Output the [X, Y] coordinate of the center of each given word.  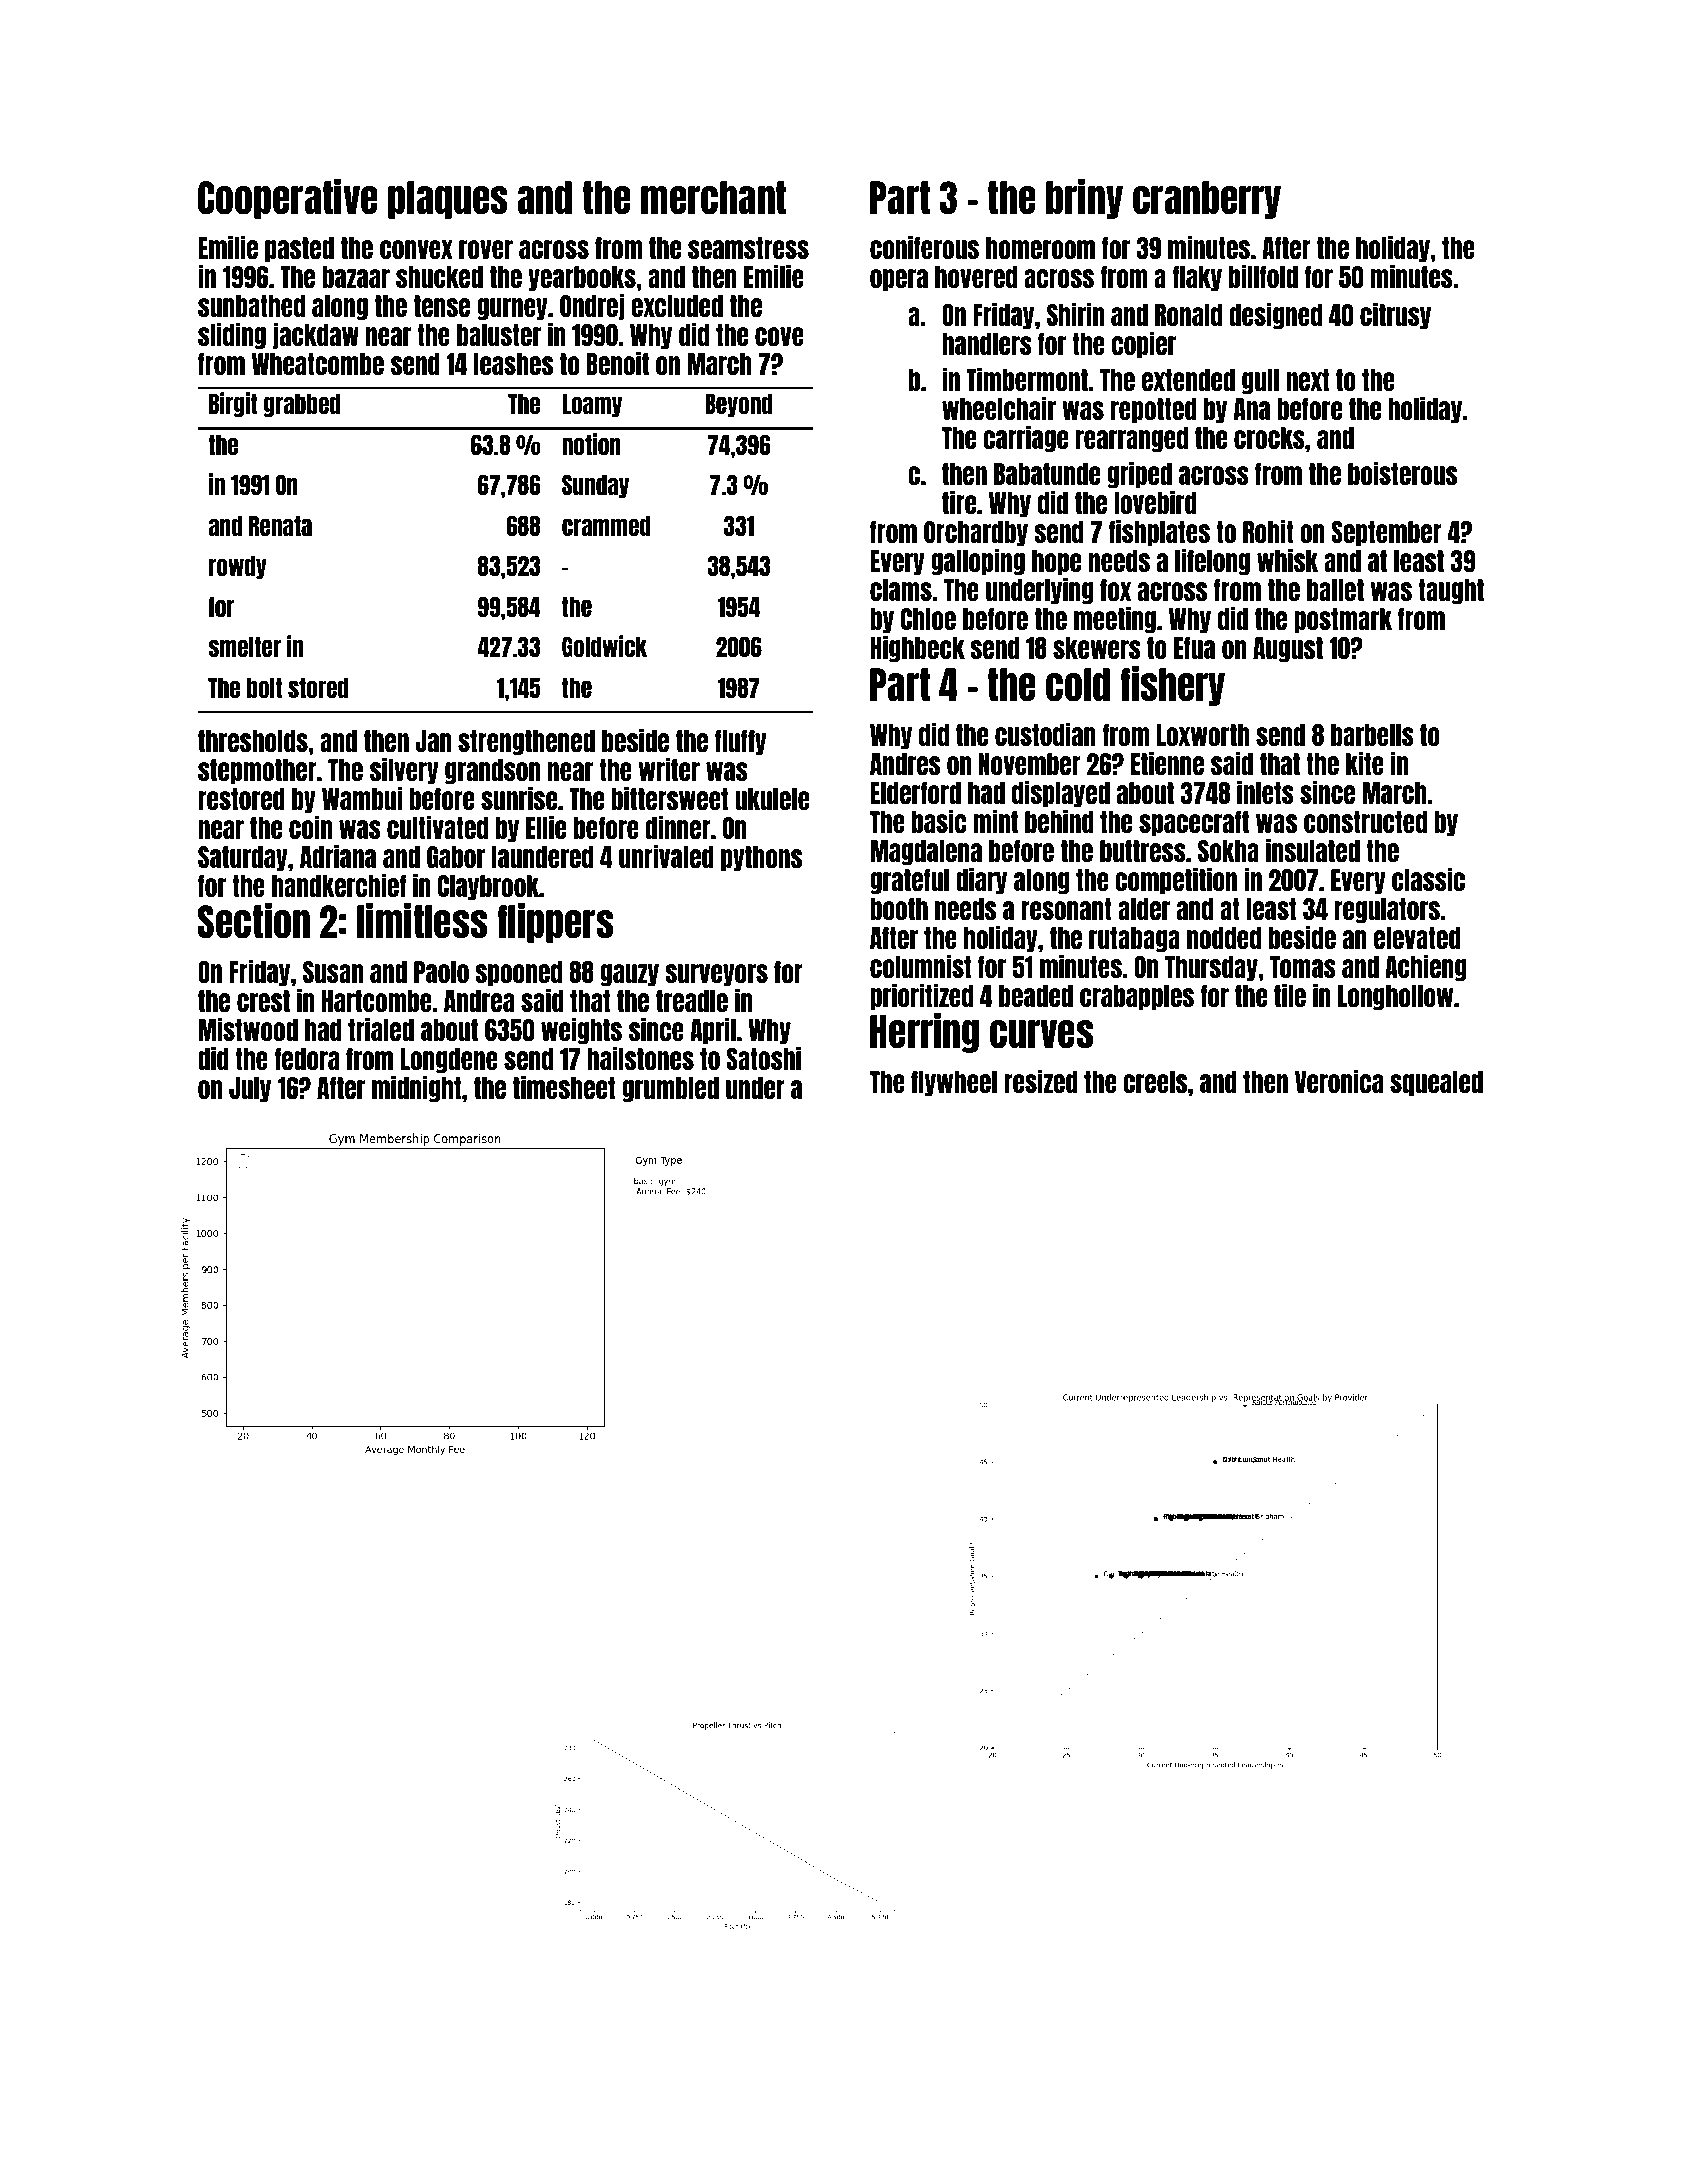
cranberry [1207, 200]
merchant [713, 198]
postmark [1343, 620]
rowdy [238, 567]
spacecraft [1194, 823]
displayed [1061, 793]
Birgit [233, 404]
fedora [306, 1059]
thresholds [253, 741]
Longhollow [1395, 997]
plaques [448, 200]
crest [263, 1001]
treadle [692, 1001]
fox [1115, 590]
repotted [1154, 410]
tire [959, 502]
